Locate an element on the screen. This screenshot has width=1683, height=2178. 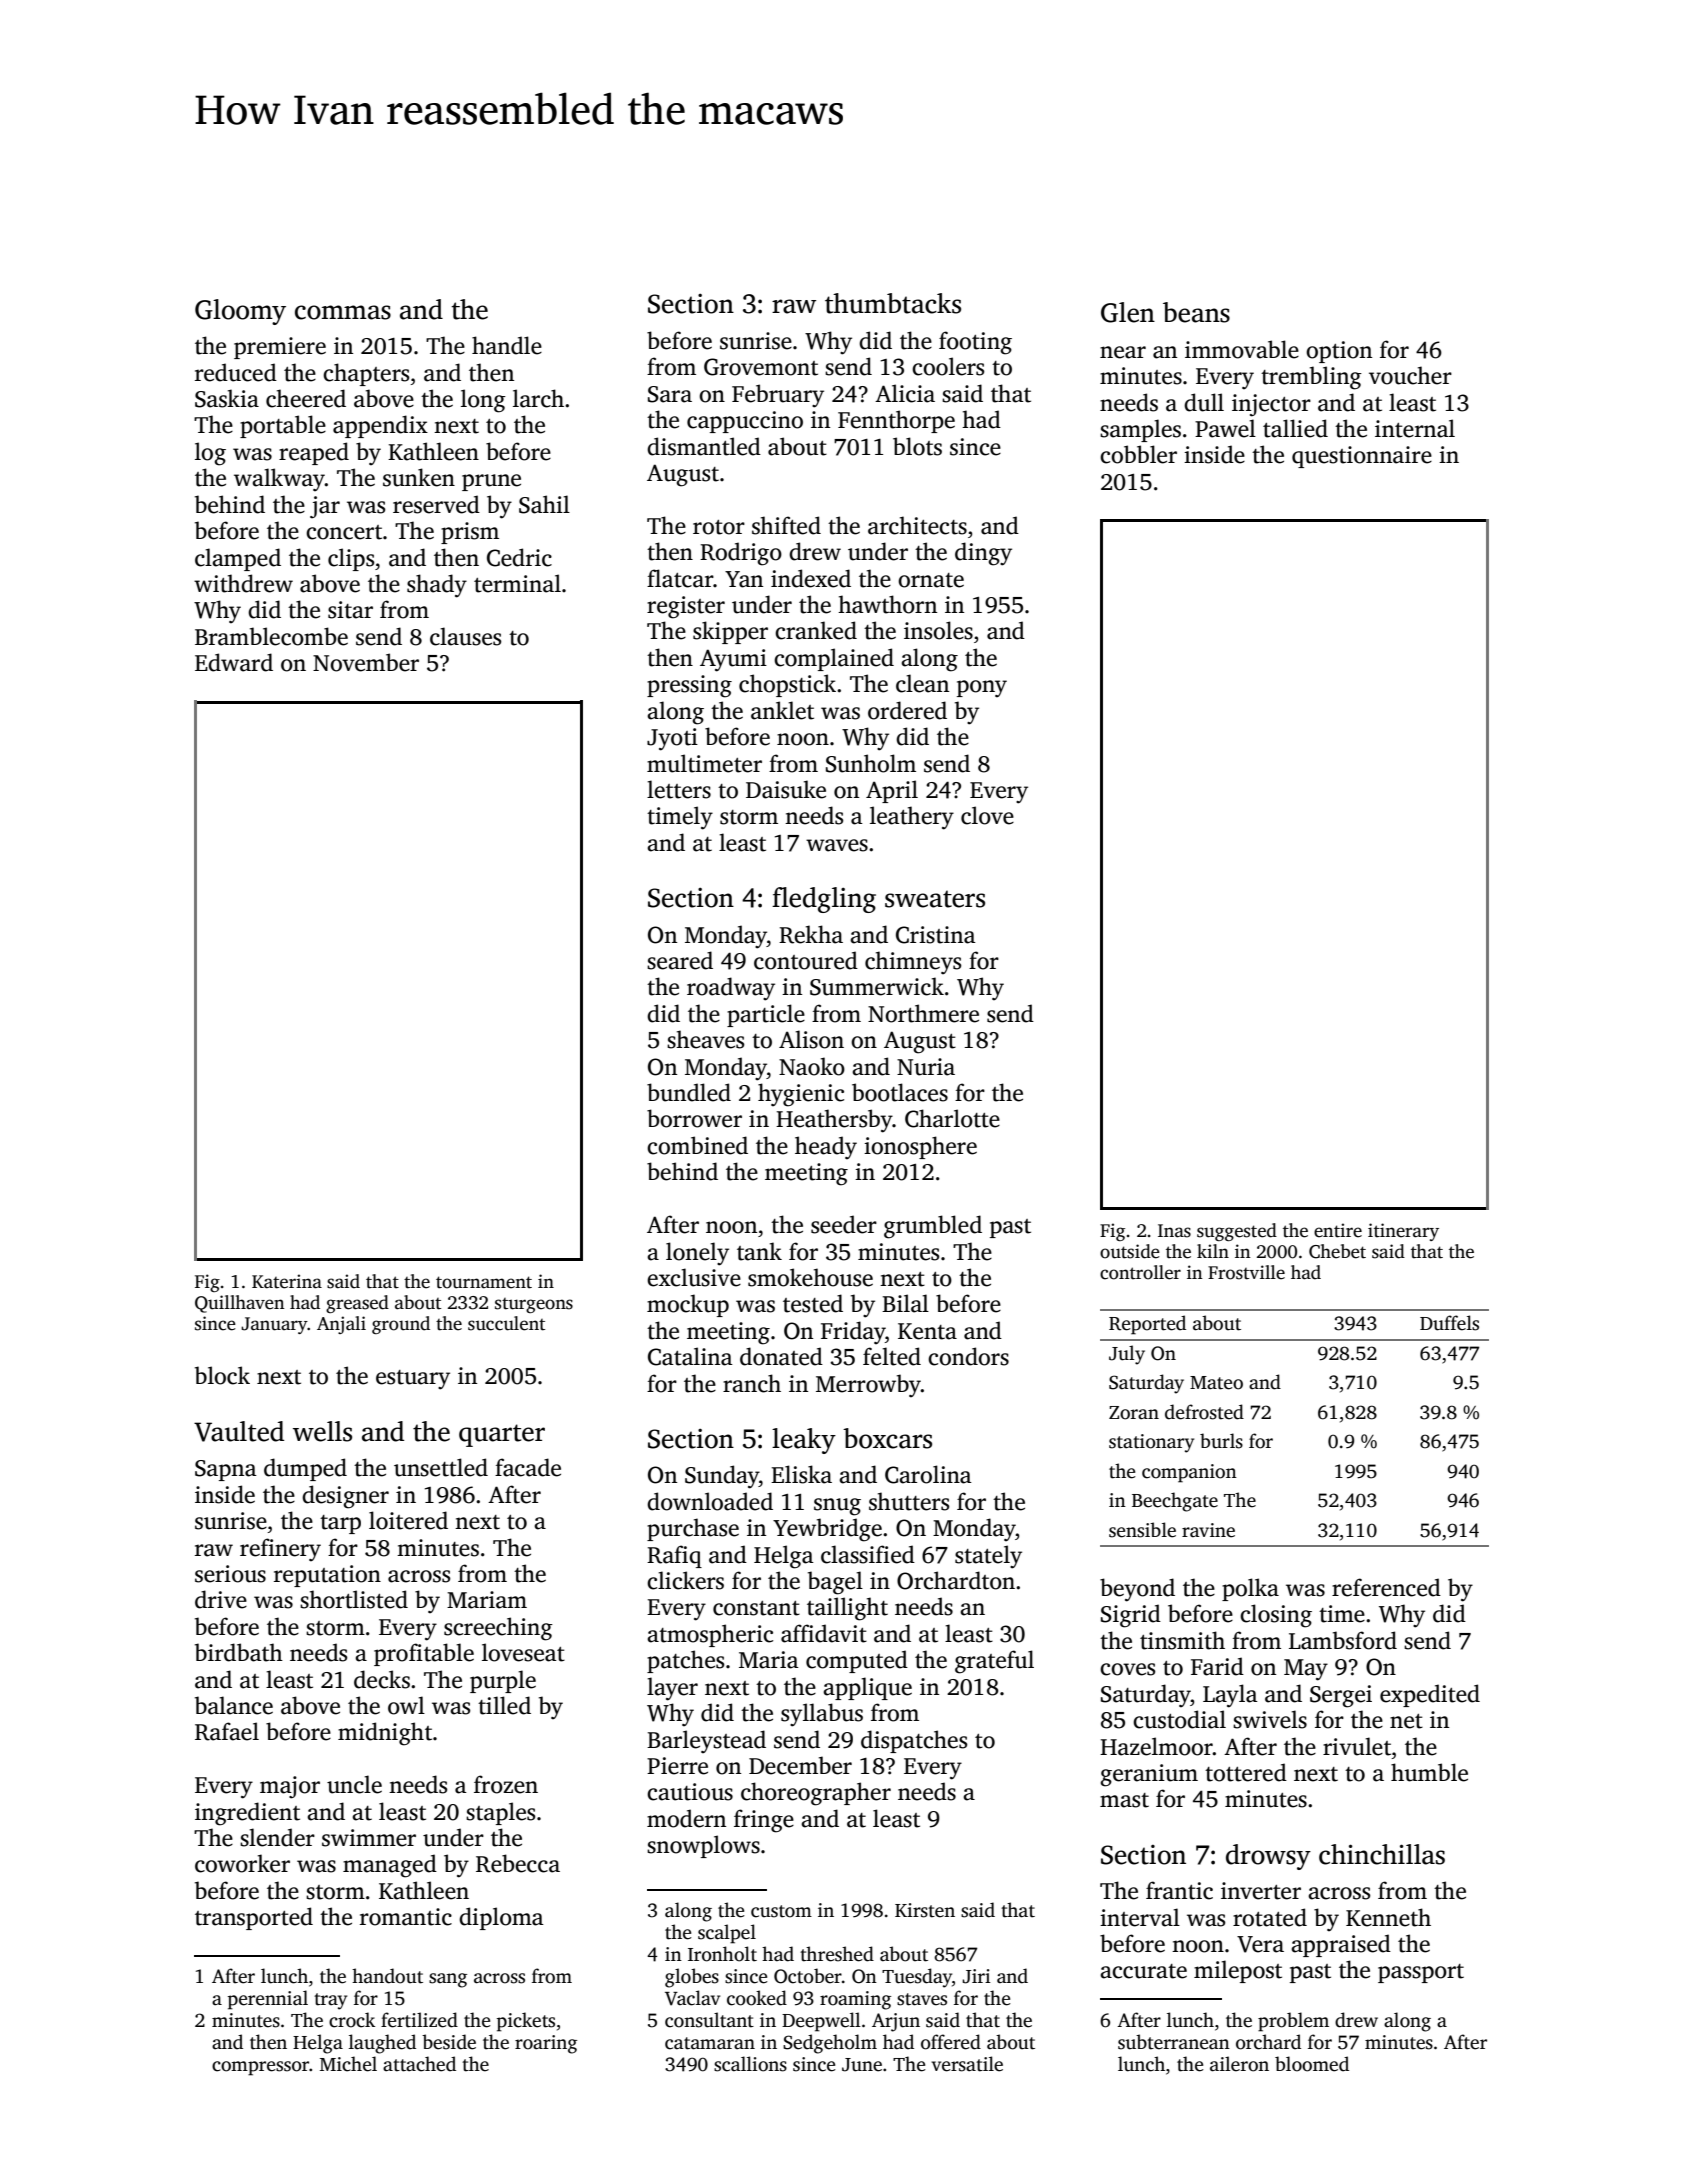
slender is located at coordinates (277, 1837).
